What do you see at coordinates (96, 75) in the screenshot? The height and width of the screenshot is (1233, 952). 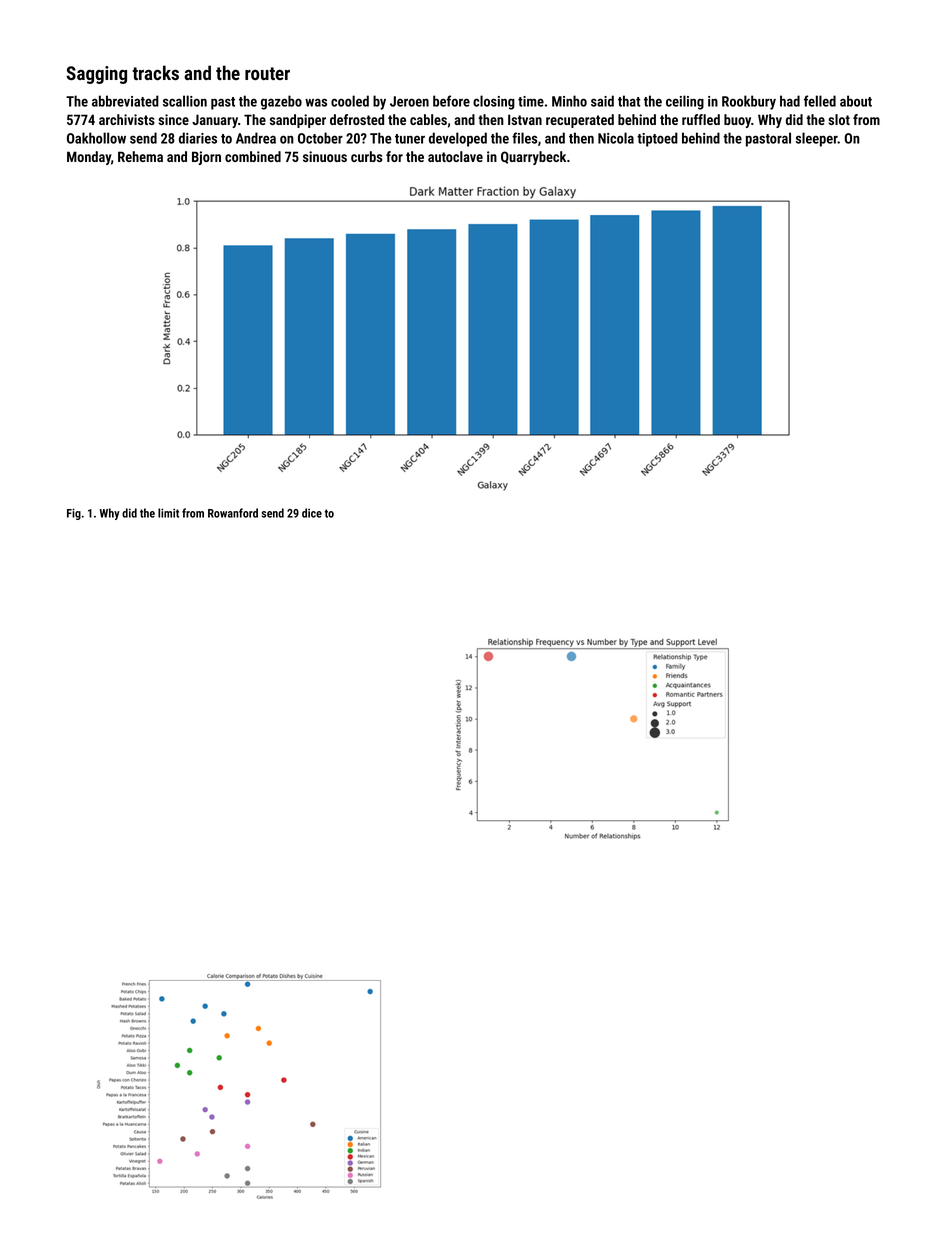 I see `Sagging` at bounding box center [96, 75].
